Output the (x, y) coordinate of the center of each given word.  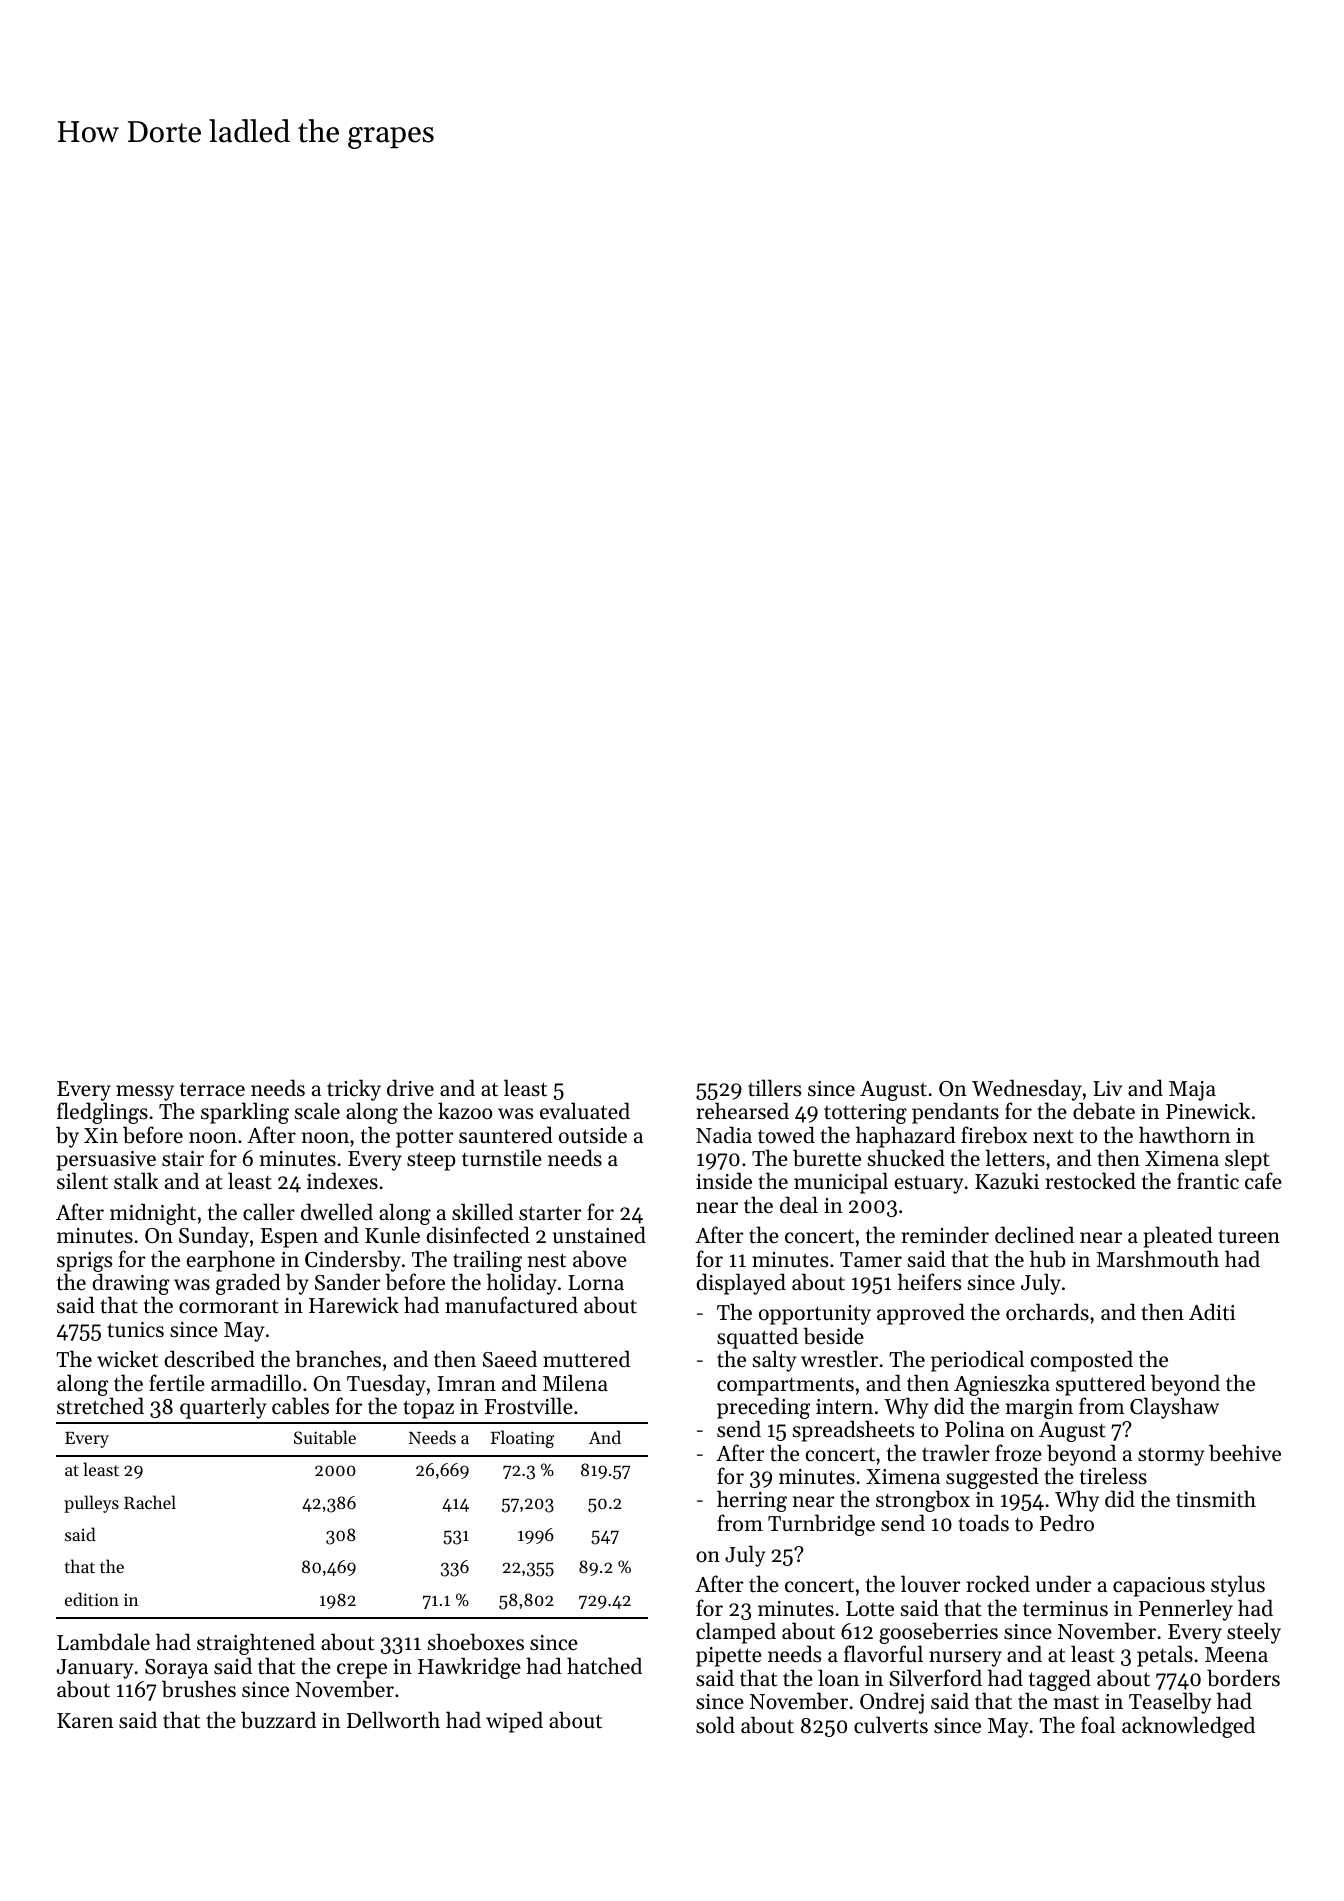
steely (1254, 1633)
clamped (736, 1633)
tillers (774, 1088)
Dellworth (393, 1720)
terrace (212, 1089)
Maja (1192, 1091)
